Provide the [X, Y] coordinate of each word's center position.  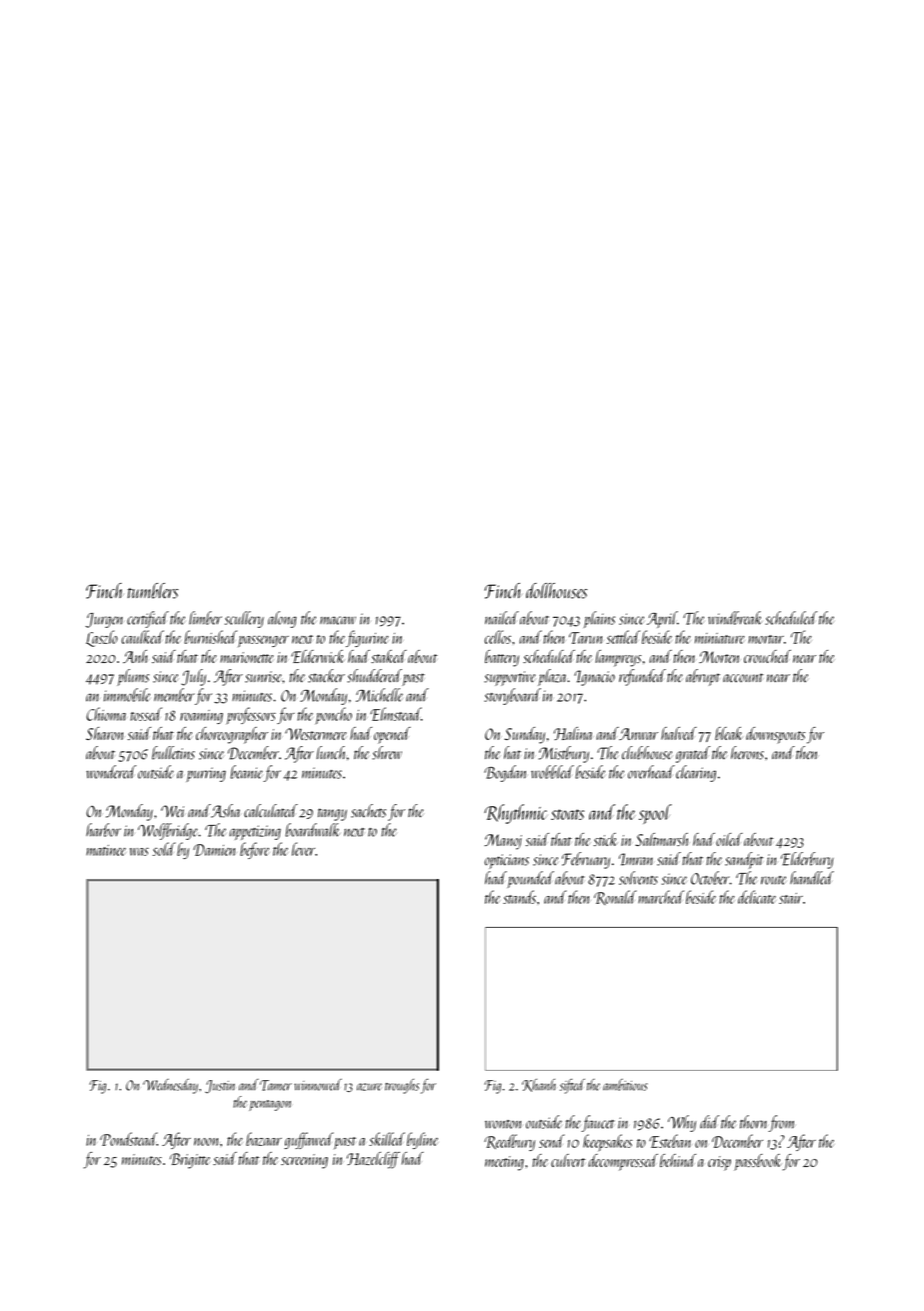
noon [207, 1142]
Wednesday [170, 1086]
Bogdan [505, 773]
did [709, 1122]
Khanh [539, 1085]
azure [369, 1087]
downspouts [775, 735]
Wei [173, 811]
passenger [263, 641]
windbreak [735, 618]
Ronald [615, 897]
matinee [106, 850]
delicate [757, 897]
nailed [502, 618]
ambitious [625, 1085]
